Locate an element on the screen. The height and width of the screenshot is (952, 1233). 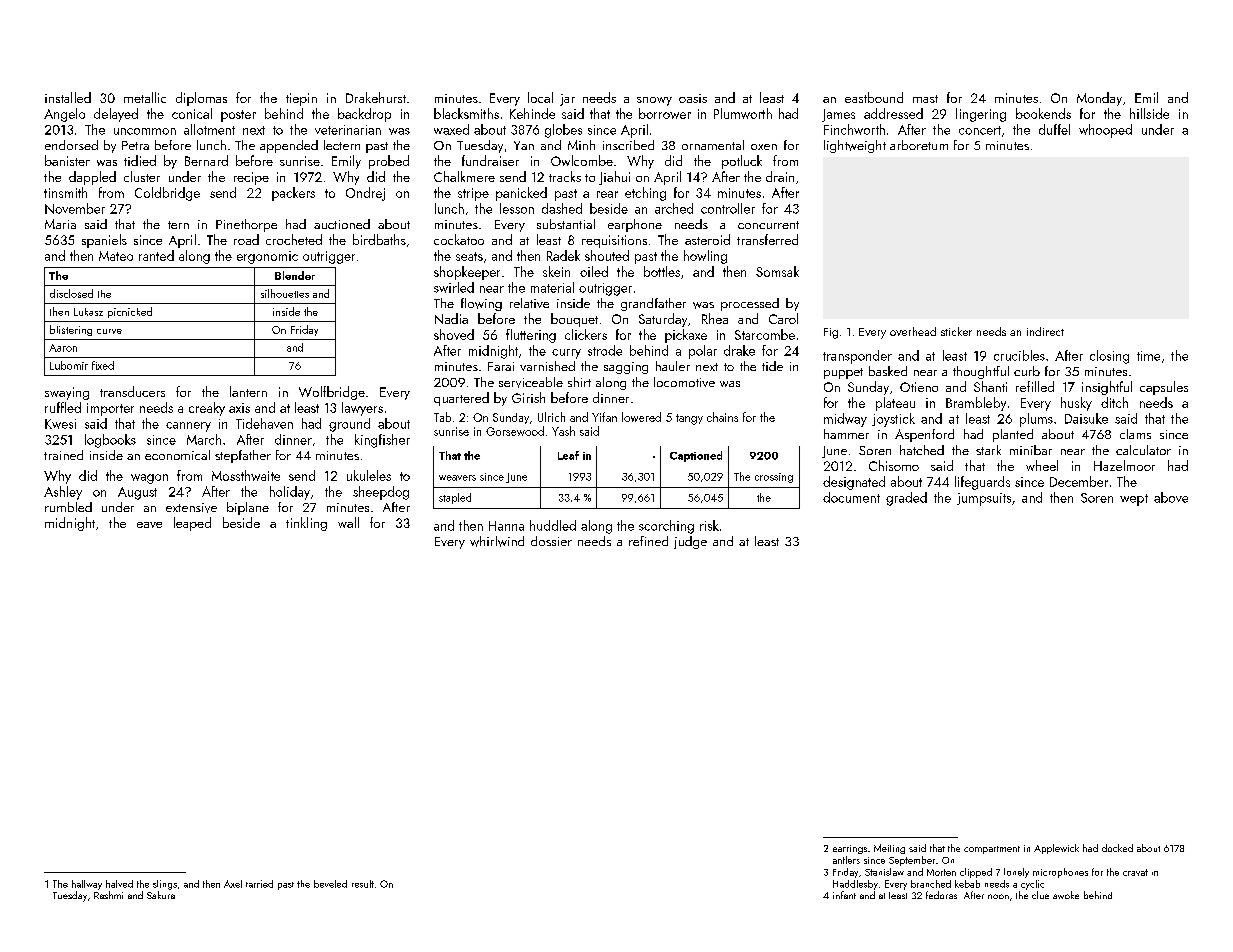
result is located at coordinates (363, 884).
